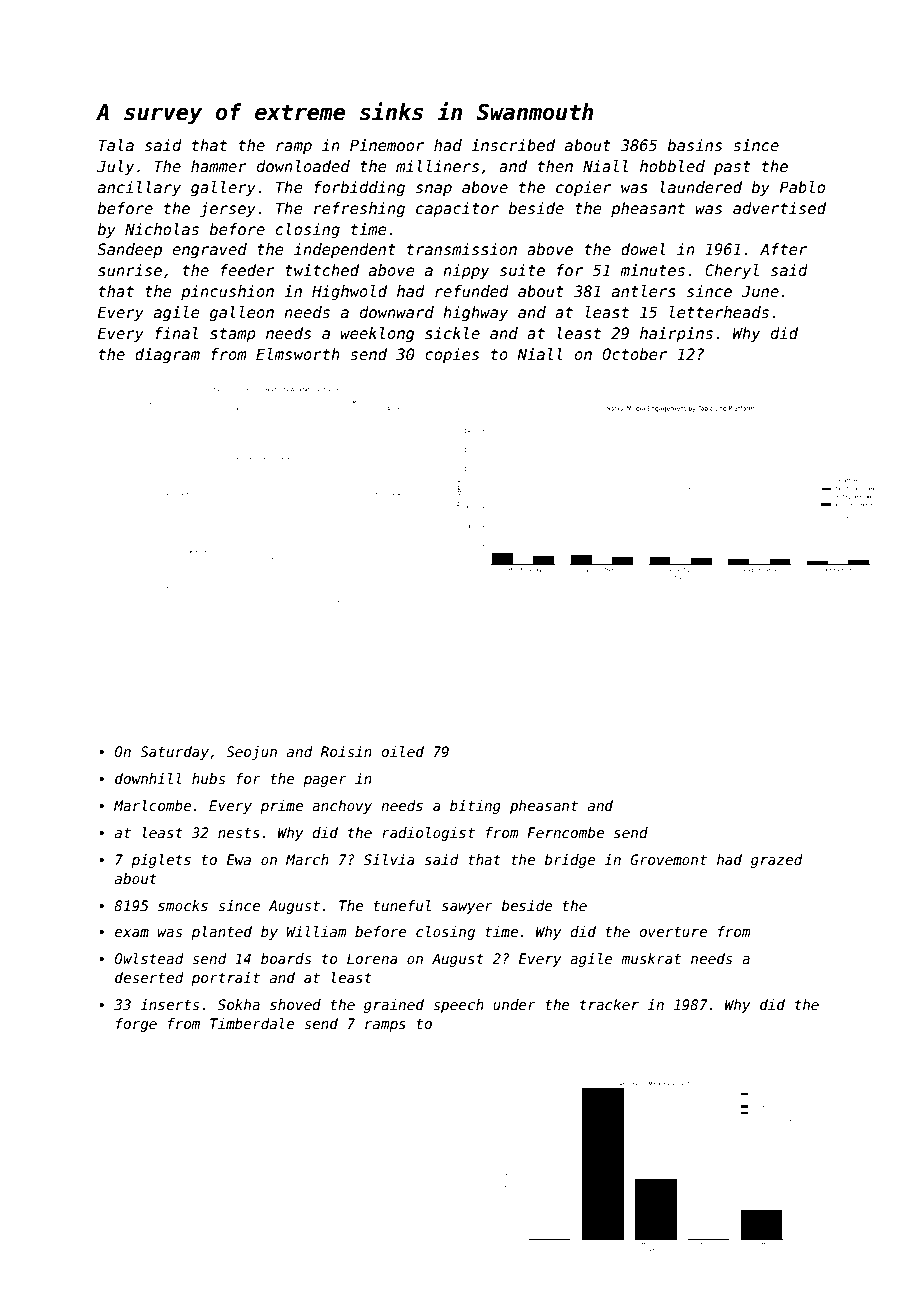 The width and height of the screenshot is (924, 1308). What do you see at coordinates (676, 334) in the screenshot?
I see `hairpins` at bounding box center [676, 334].
